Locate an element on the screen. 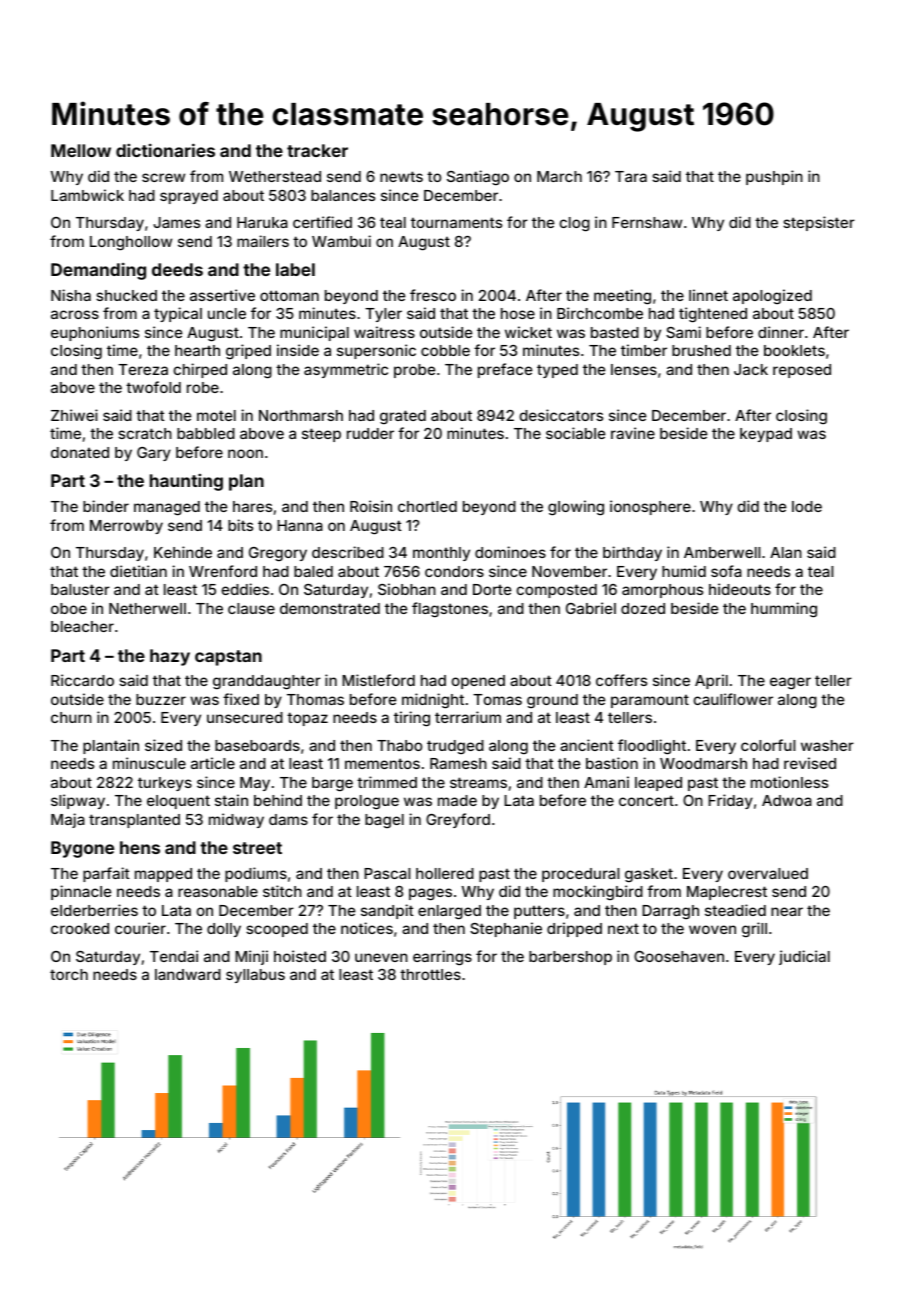 The image size is (908, 1316). bagel is located at coordinates (384, 821).
